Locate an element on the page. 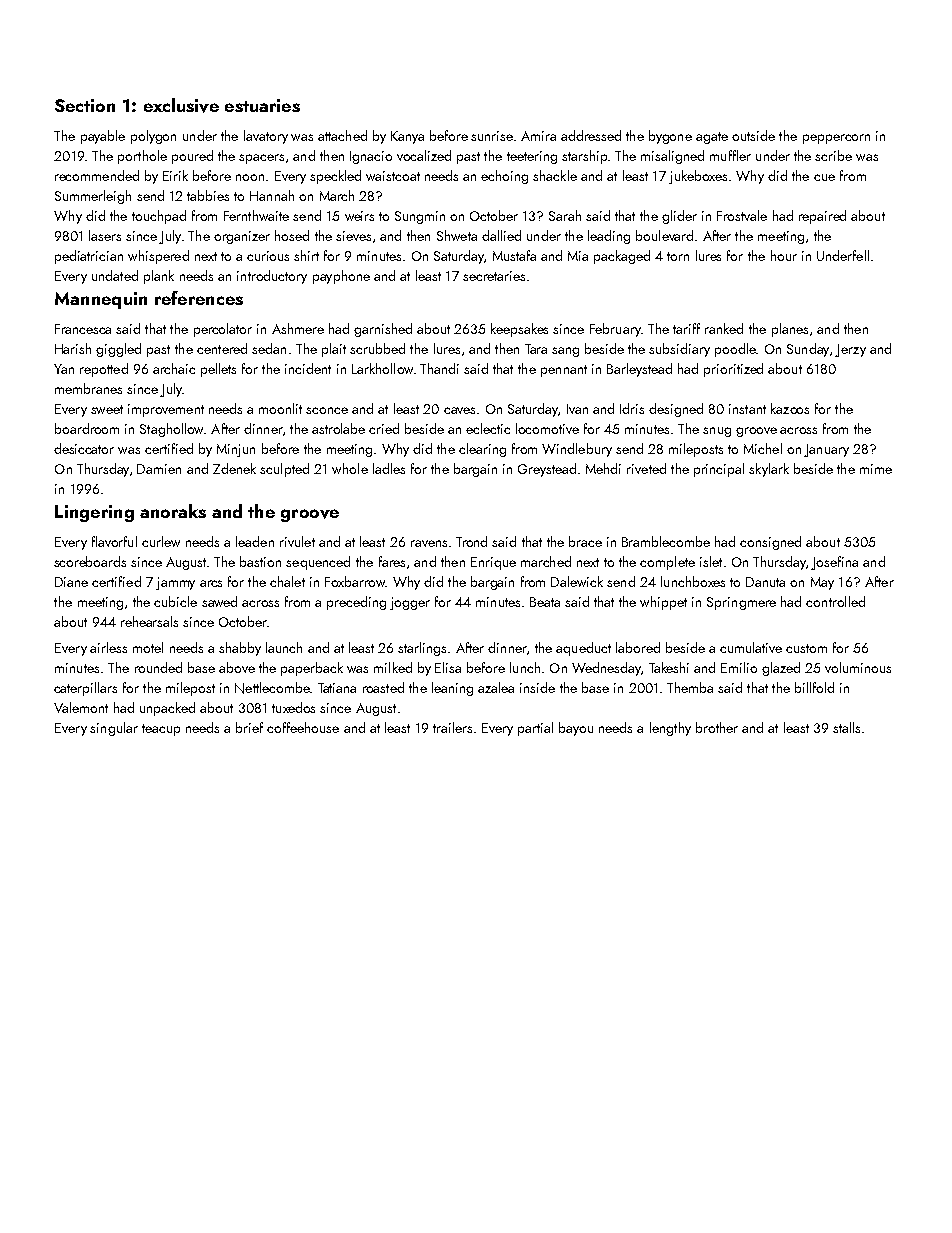  anoraks is located at coordinates (173, 511).
